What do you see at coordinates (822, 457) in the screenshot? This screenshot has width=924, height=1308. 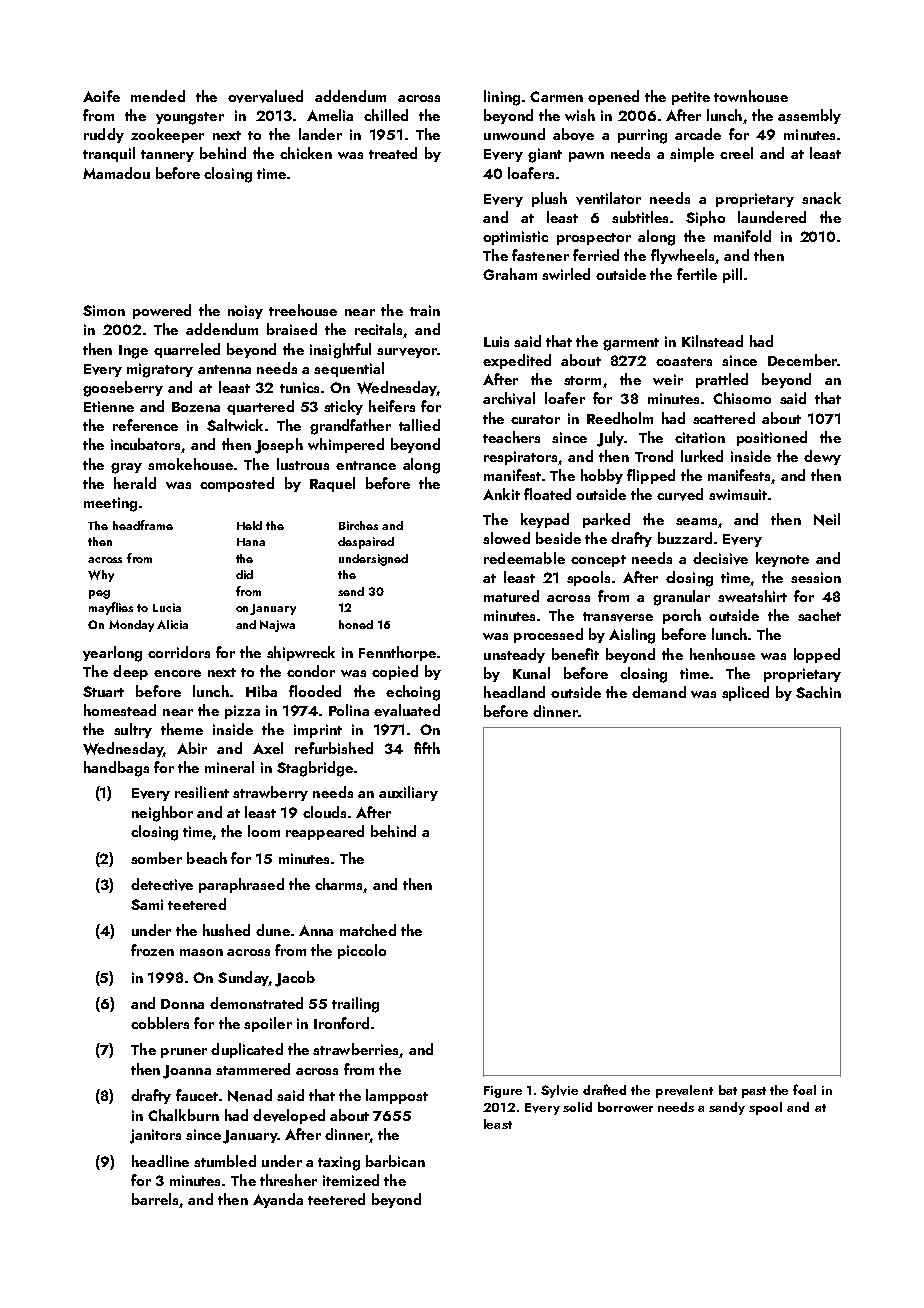 I see `dewy` at bounding box center [822, 457].
